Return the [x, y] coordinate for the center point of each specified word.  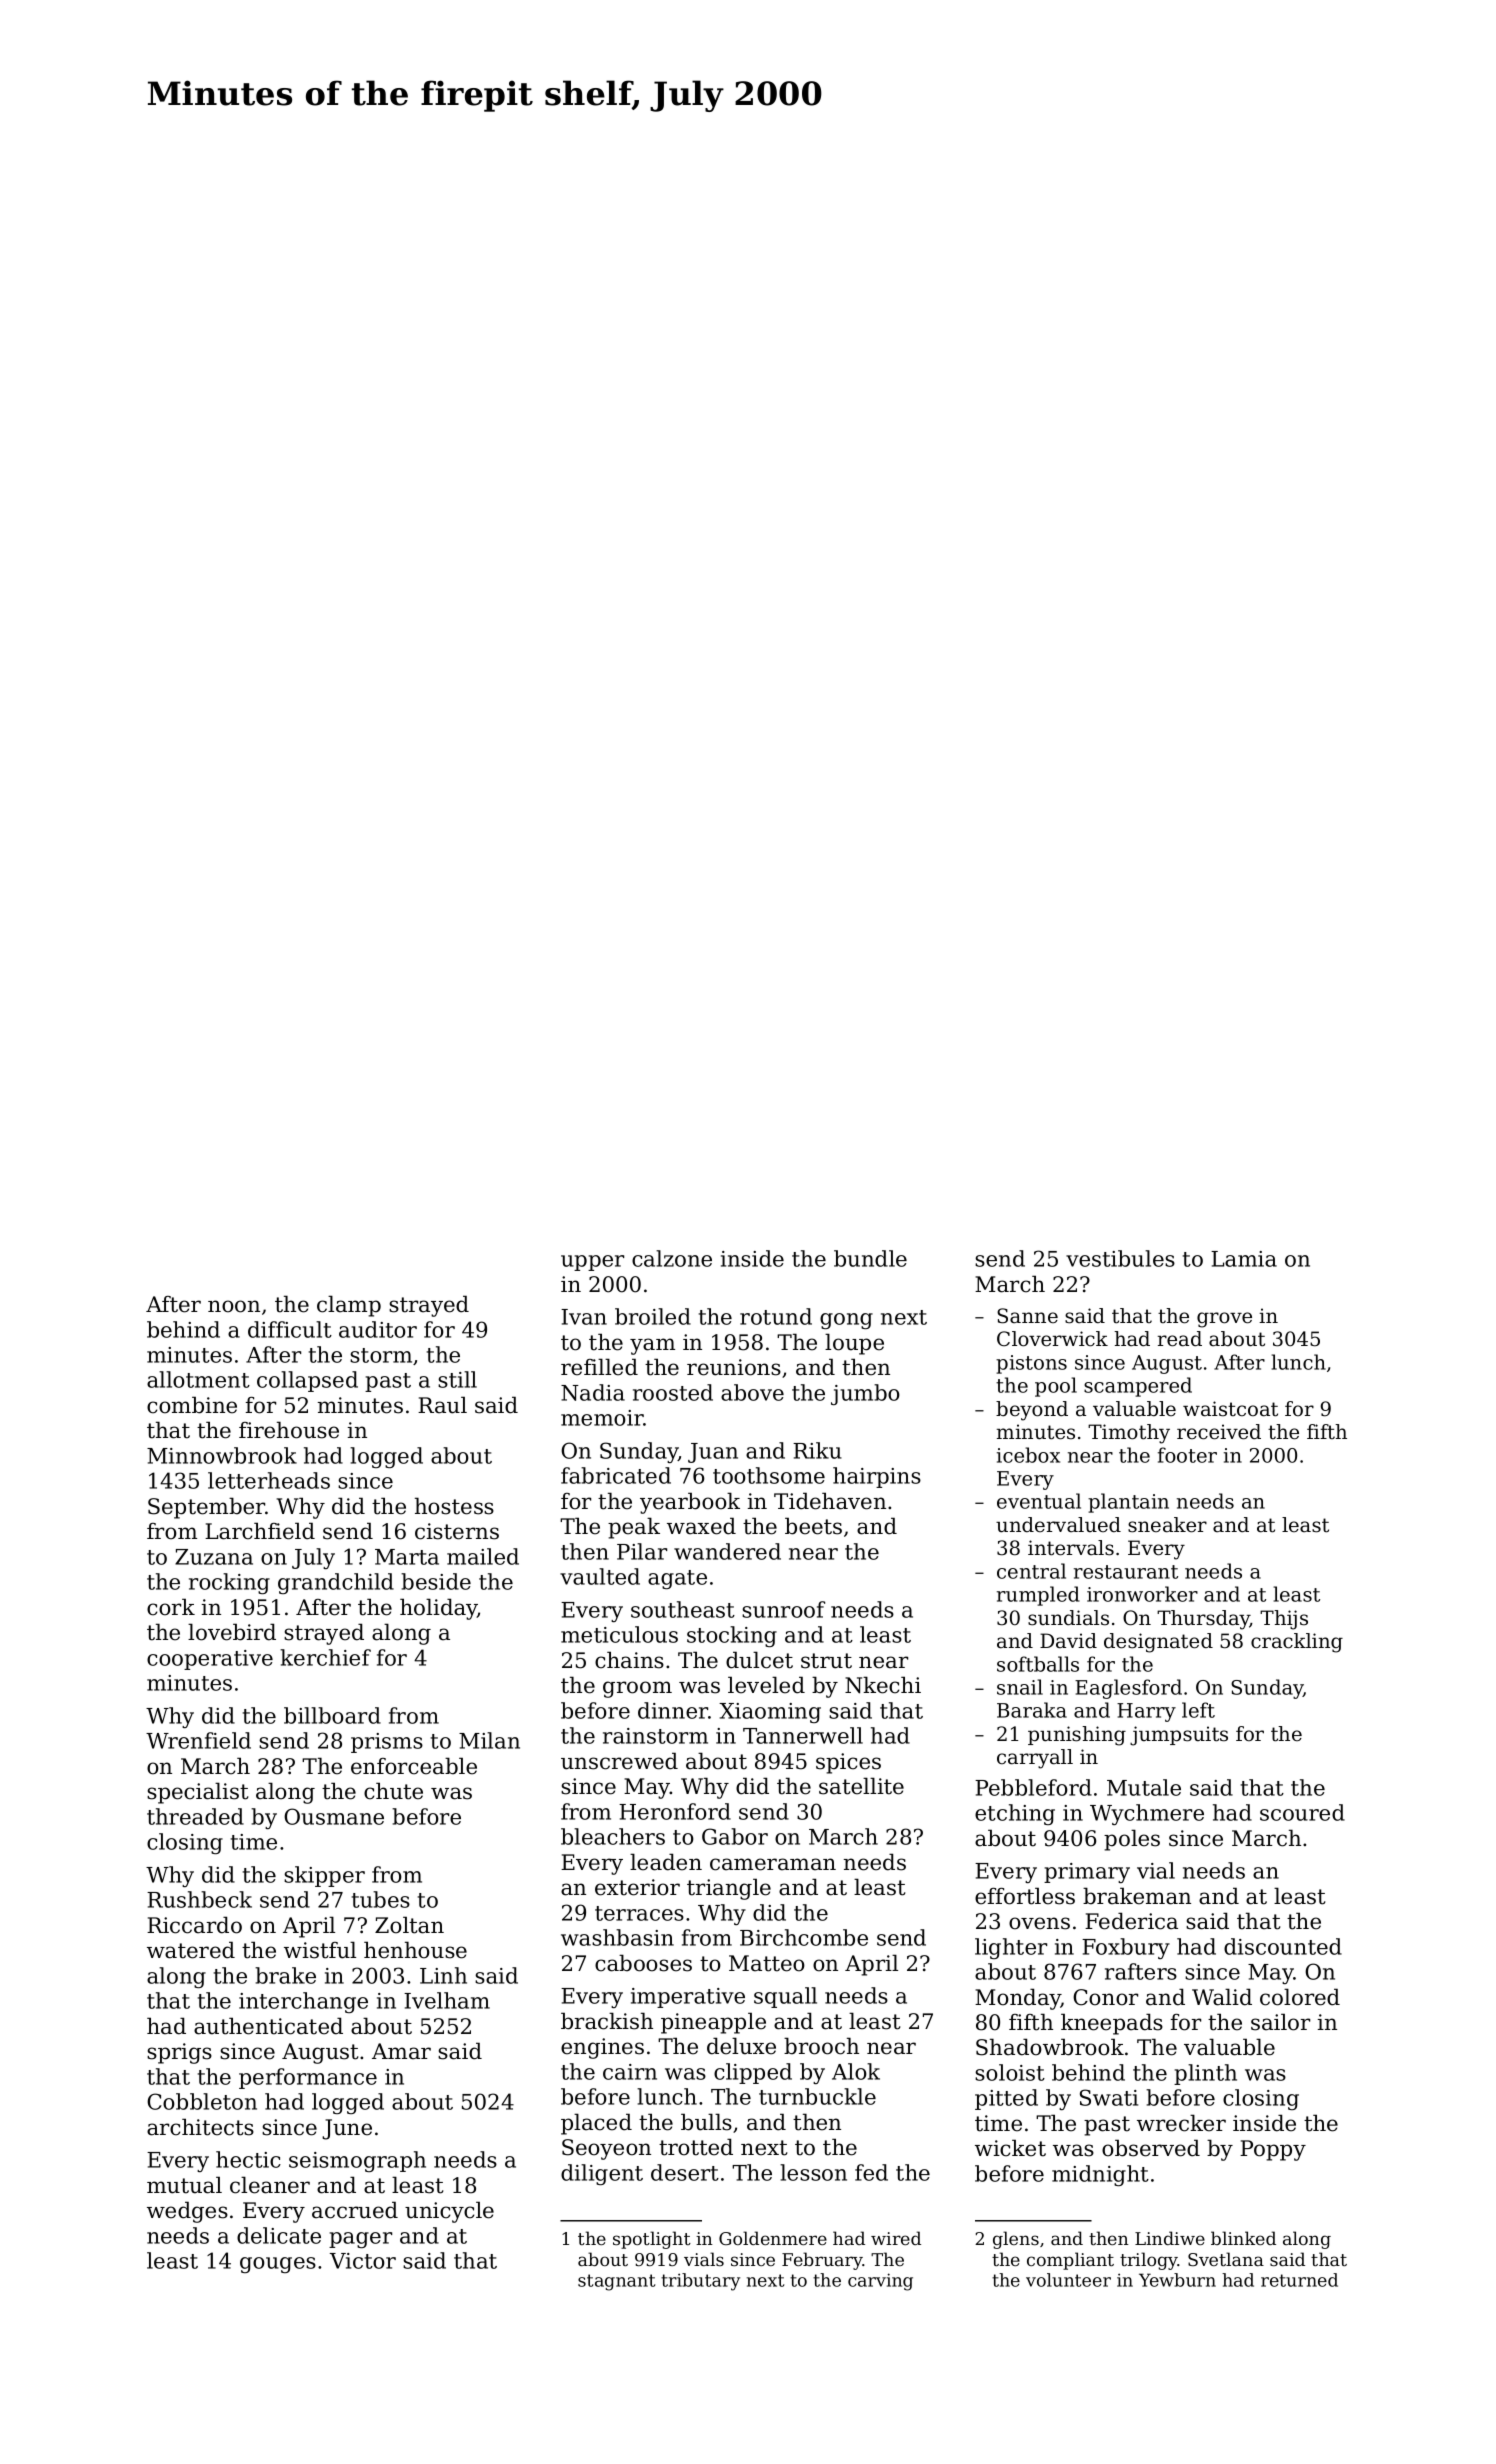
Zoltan [409, 1925]
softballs [1038, 1664]
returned [1299, 2280]
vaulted [600, 1576]
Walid [1222, 1997]
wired [896, 2238]
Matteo [767, 1963]
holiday [438, 1609]
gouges [278, 2265]
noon [234, 1306]
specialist [197, 1793]
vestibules [1120, 1258]
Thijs [1284, 1620]
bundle [870, 1258]
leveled [766, 1685]
